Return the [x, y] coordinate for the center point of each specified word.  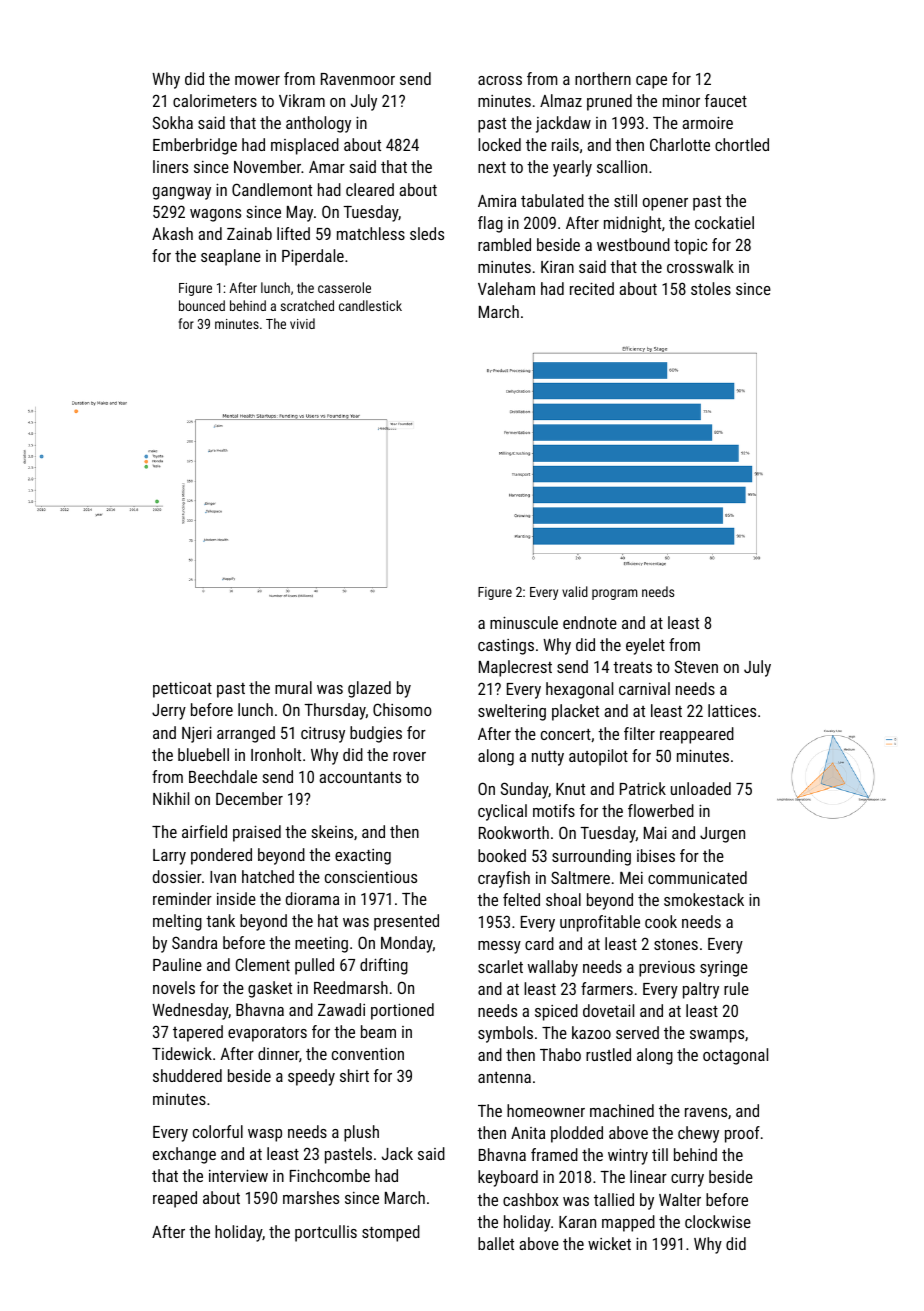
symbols [505, 1034]
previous [667, 969]
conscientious [371, 876]
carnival [644, 688]
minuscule [524, 622]
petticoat [182, 689]
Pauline [177, 964]
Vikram [302, 100]
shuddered [187, 1075]
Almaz [561, 100]
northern [603, 78]
